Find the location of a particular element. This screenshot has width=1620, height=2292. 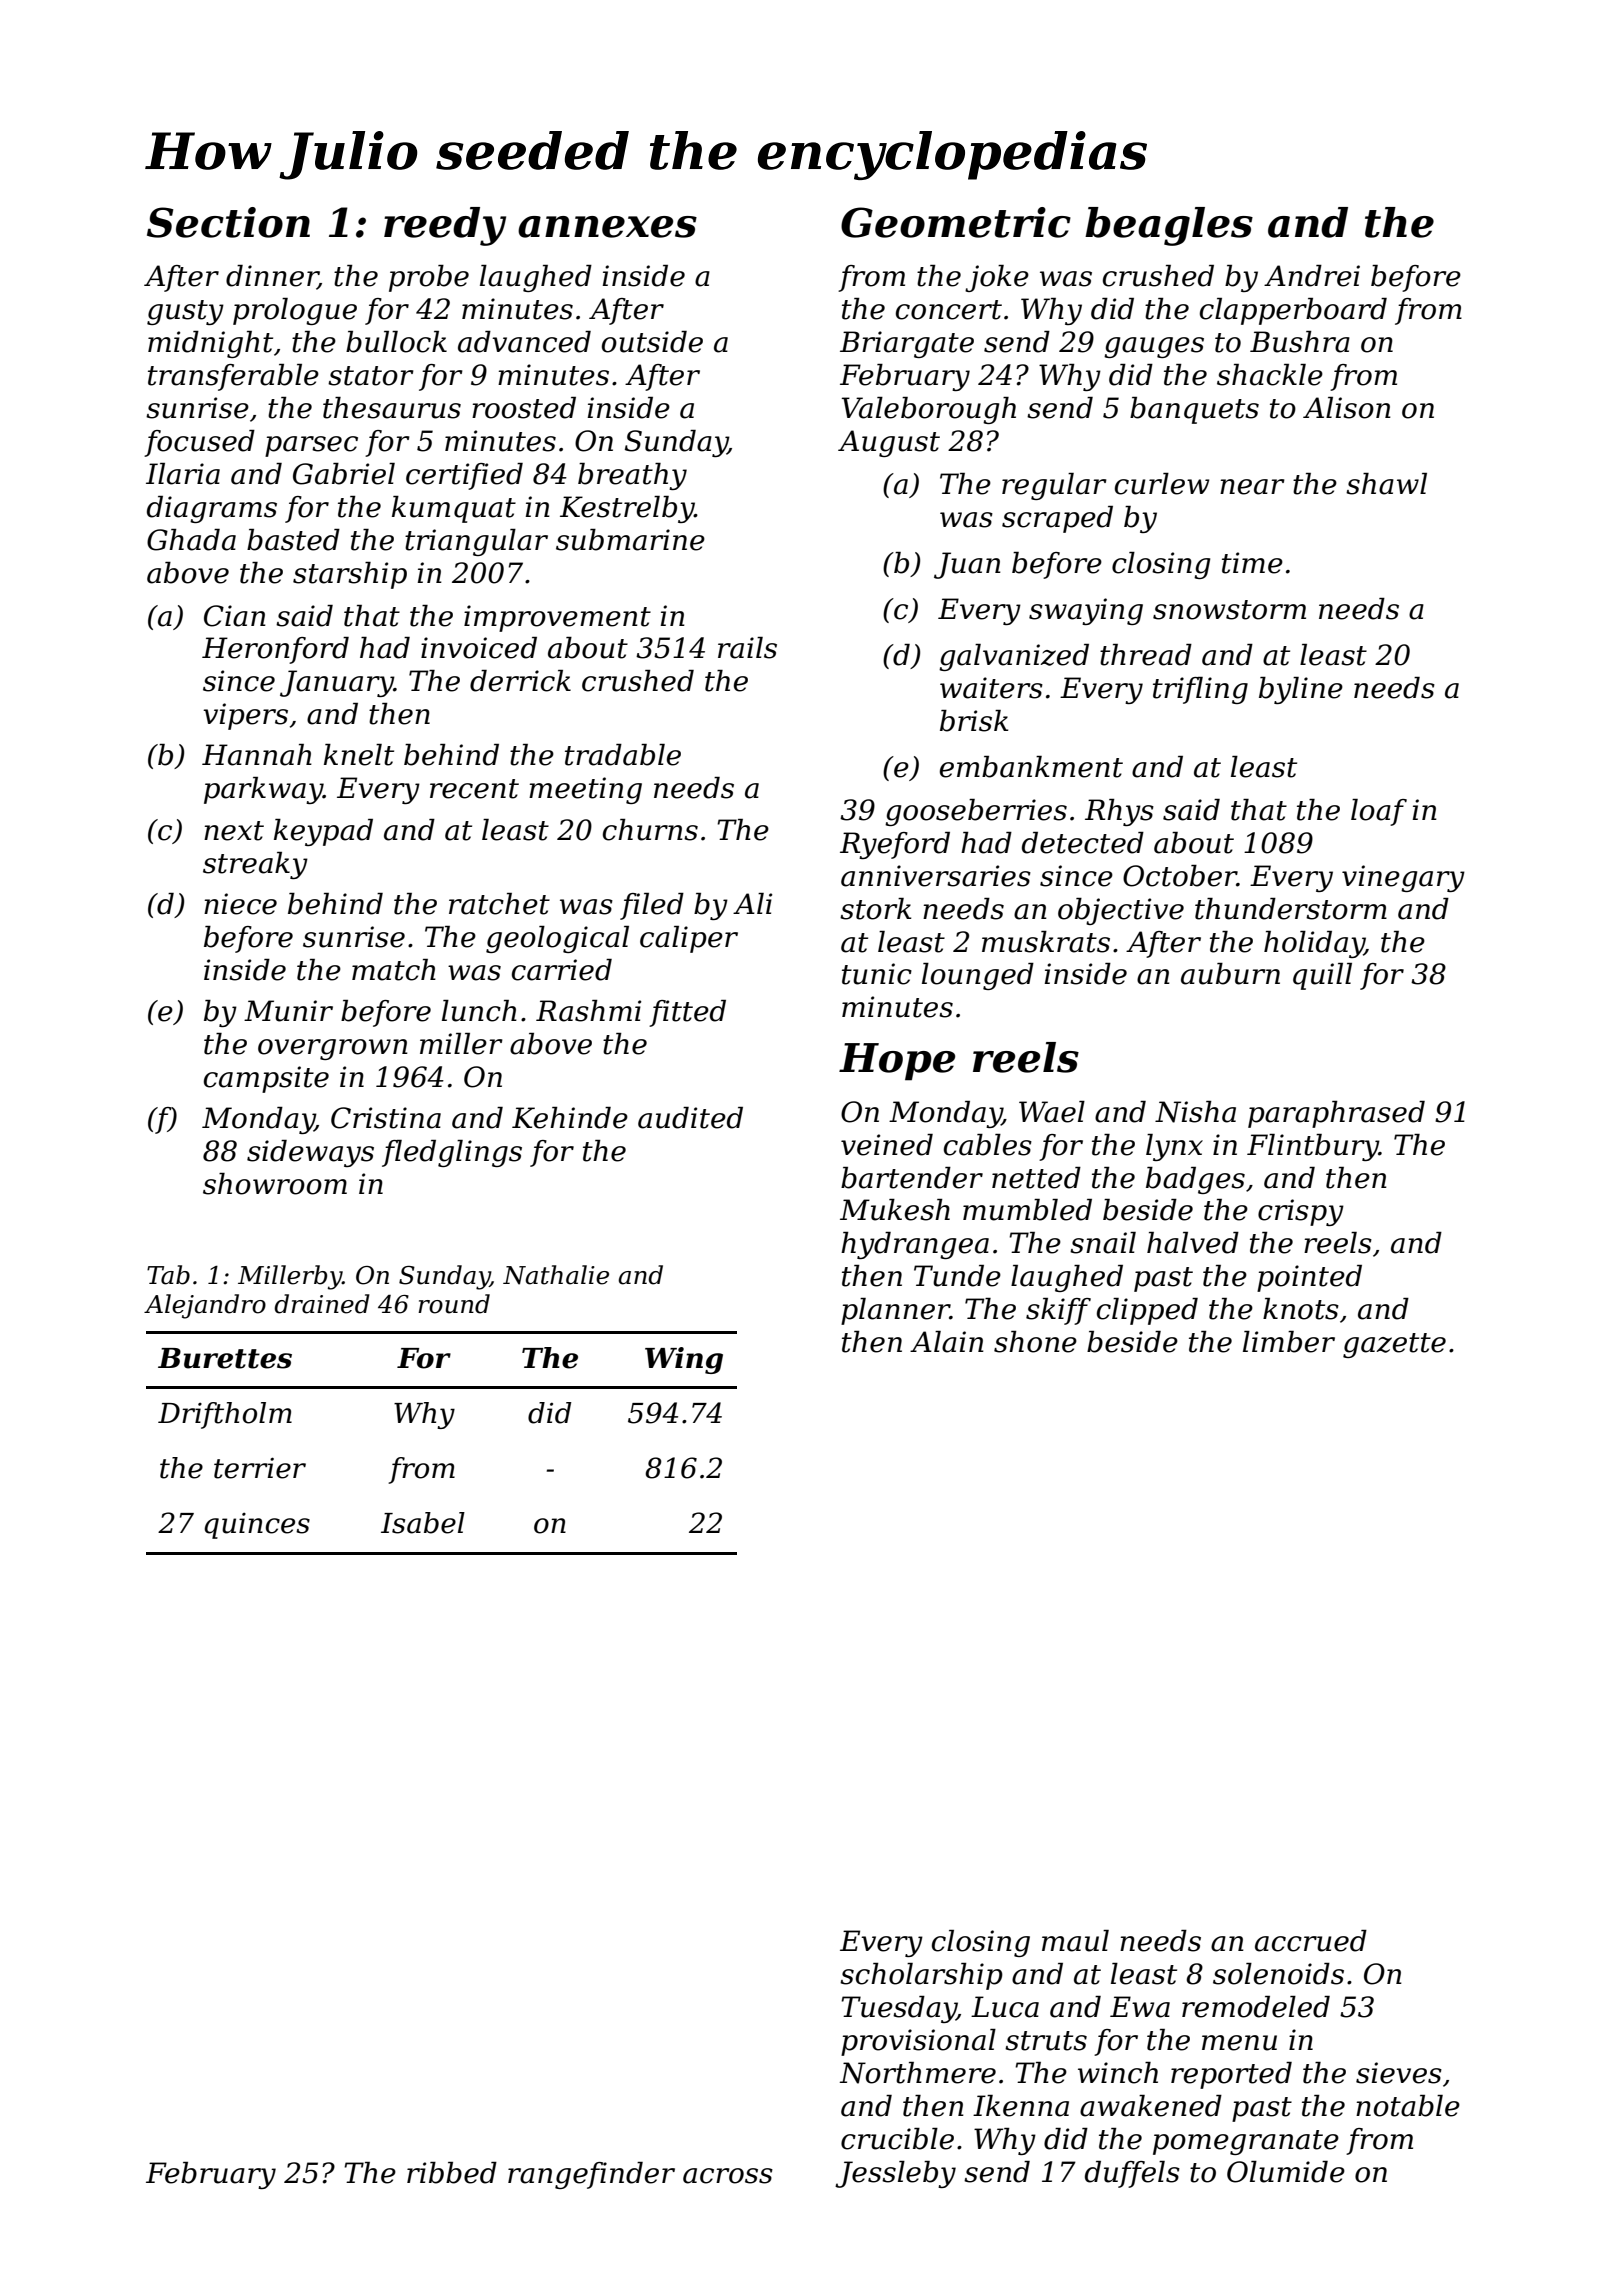

vinegary is located at coordinates (1403, 878).
